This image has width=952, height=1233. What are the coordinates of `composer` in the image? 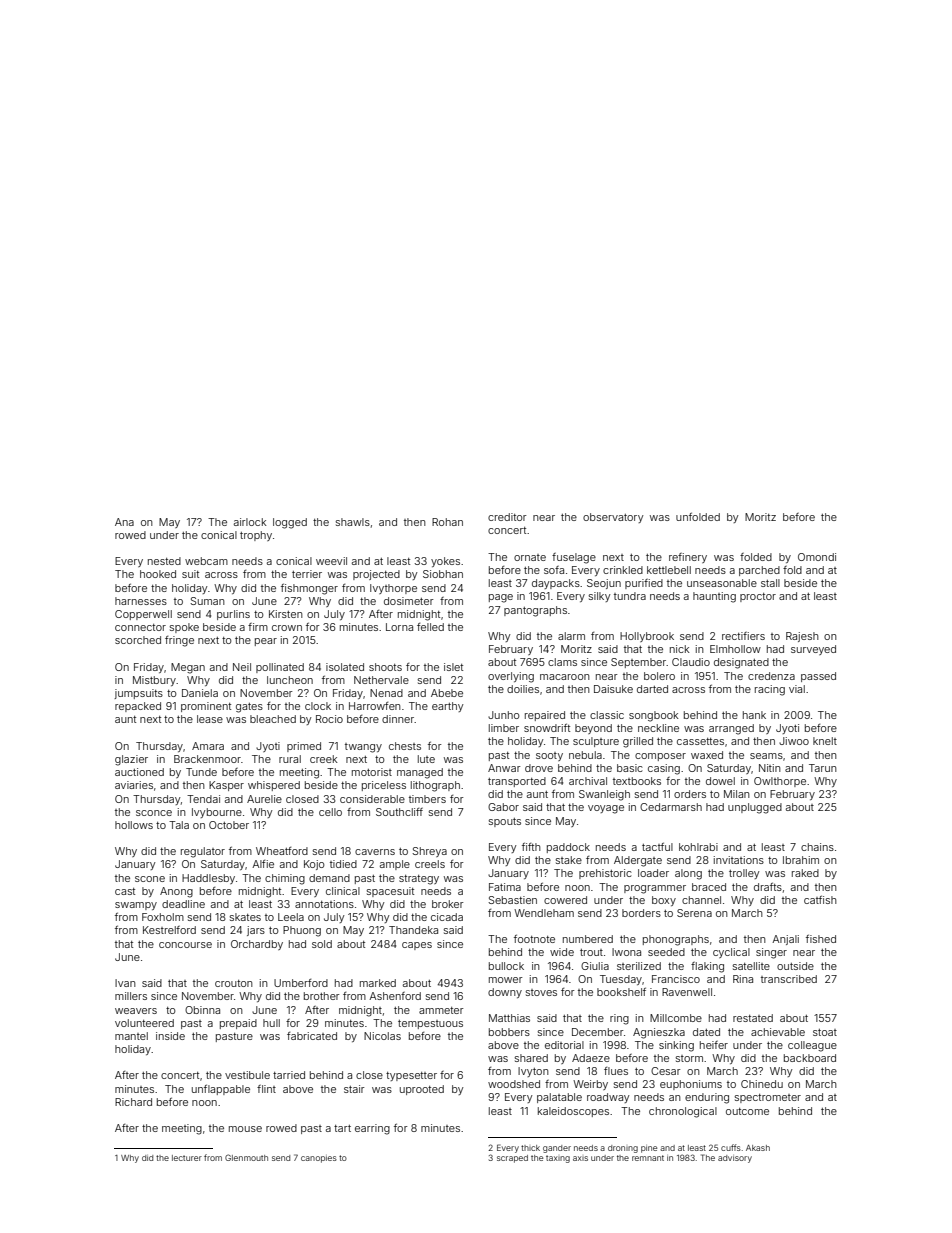 It's located at (660, 757).
